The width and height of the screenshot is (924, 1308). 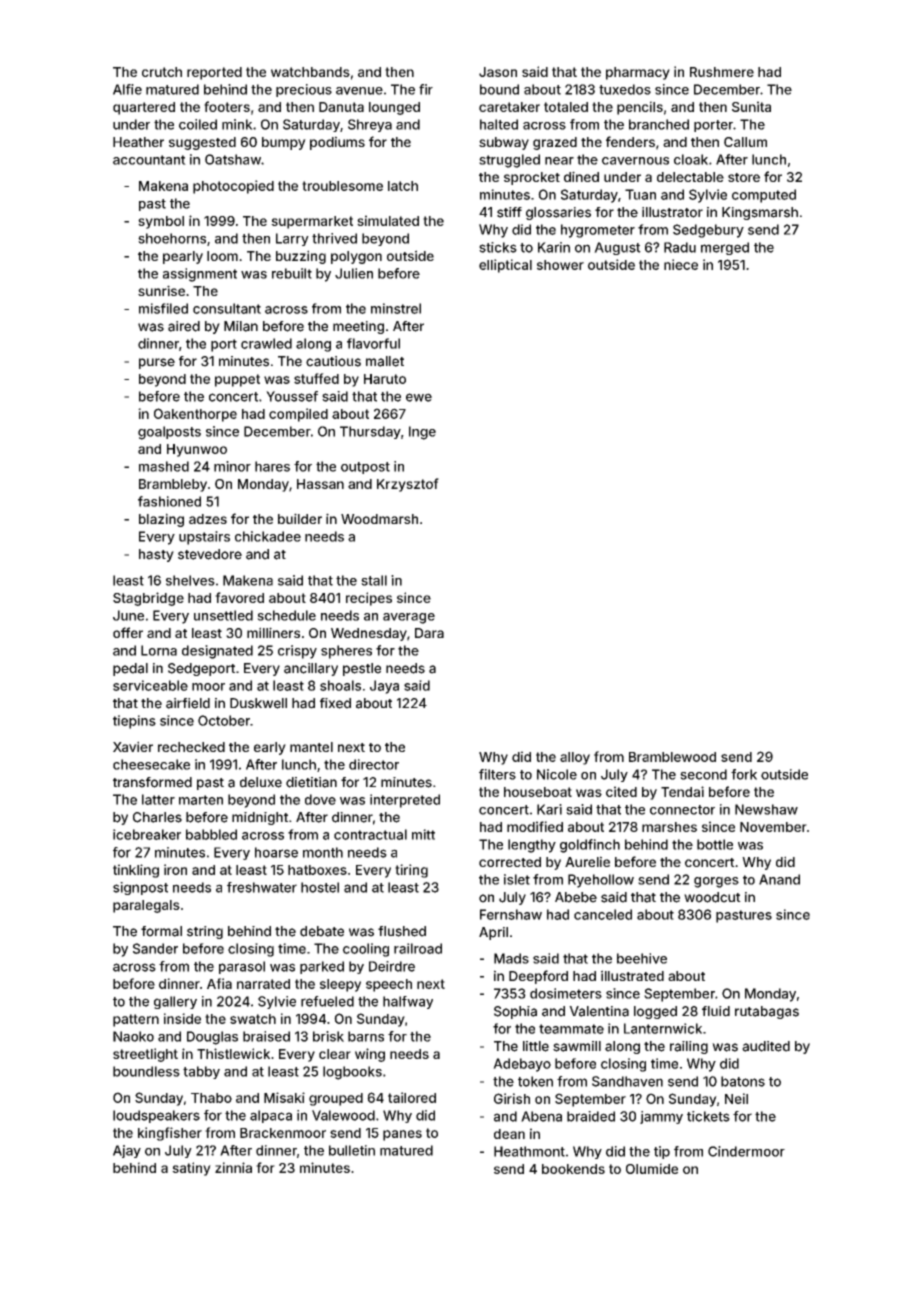 I want to click on August, so click(x=617, y=248).
